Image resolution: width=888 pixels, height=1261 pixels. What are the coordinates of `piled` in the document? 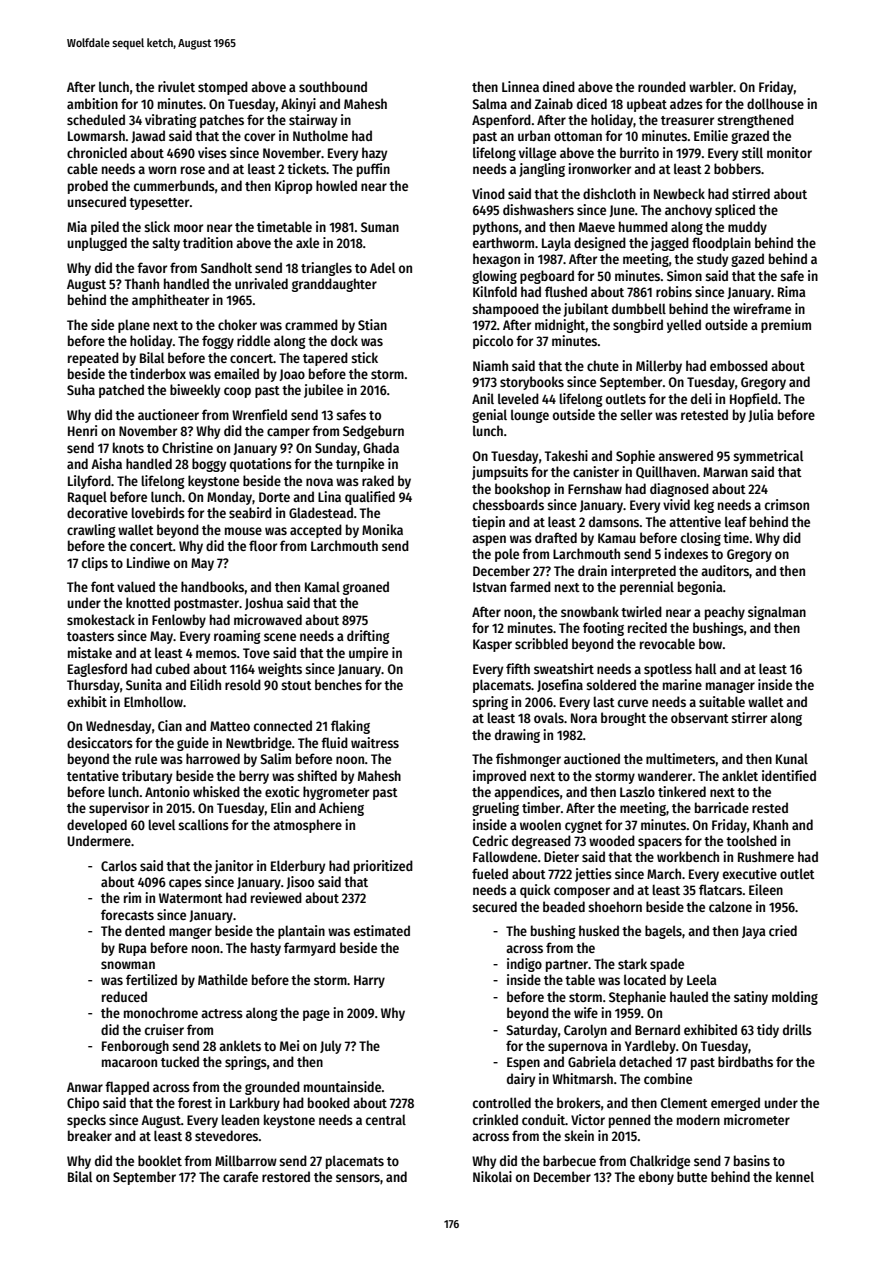 It's located at (105, 228).
